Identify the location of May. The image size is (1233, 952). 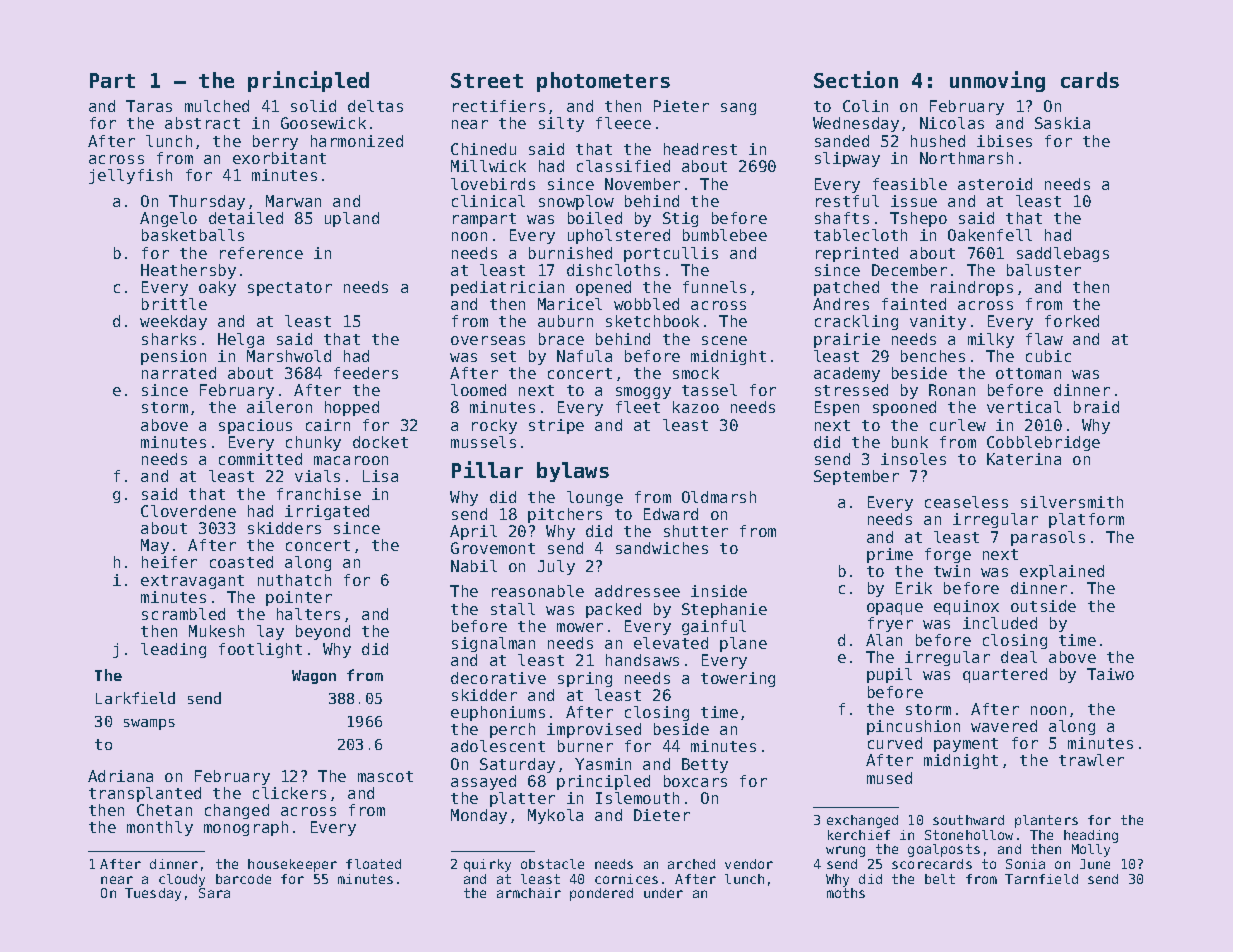
(155, 546).
